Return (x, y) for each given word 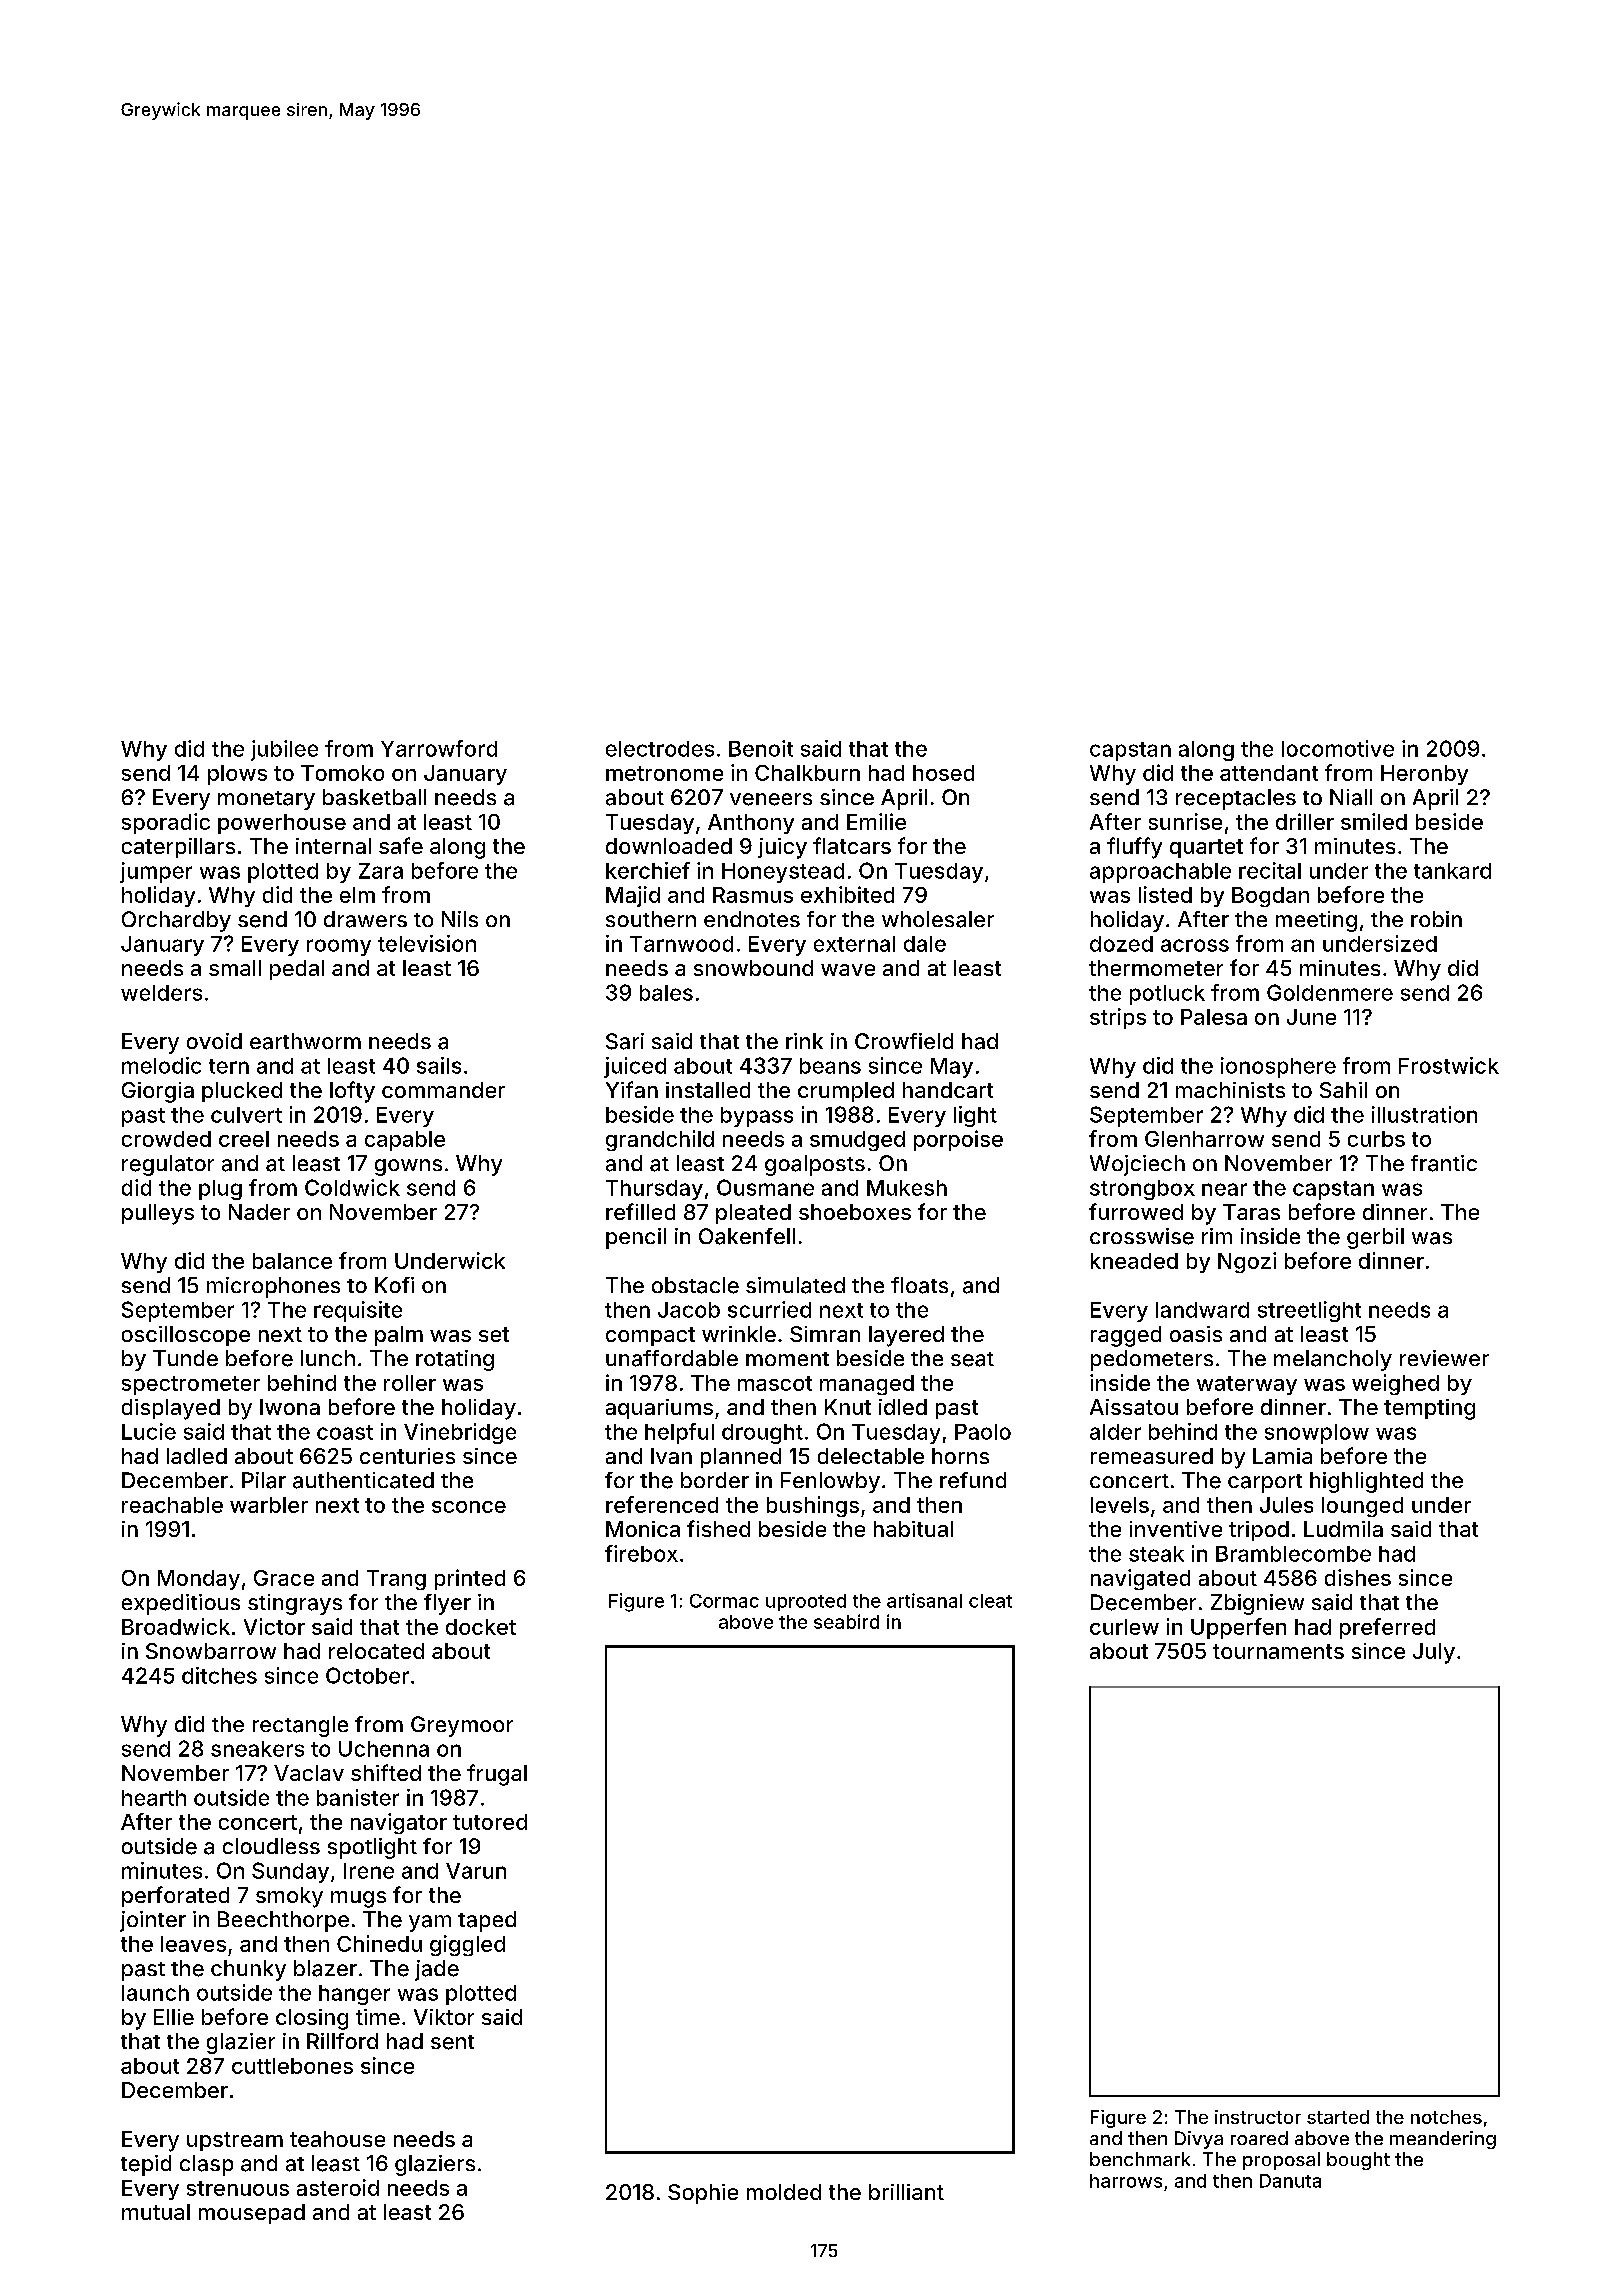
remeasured (1152, 1456)
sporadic (166, 823)
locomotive (1338, 748)
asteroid (338, 2187)
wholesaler (938, 919)
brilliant (906, 2192)
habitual (913, 1529)
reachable (172, 1505)
